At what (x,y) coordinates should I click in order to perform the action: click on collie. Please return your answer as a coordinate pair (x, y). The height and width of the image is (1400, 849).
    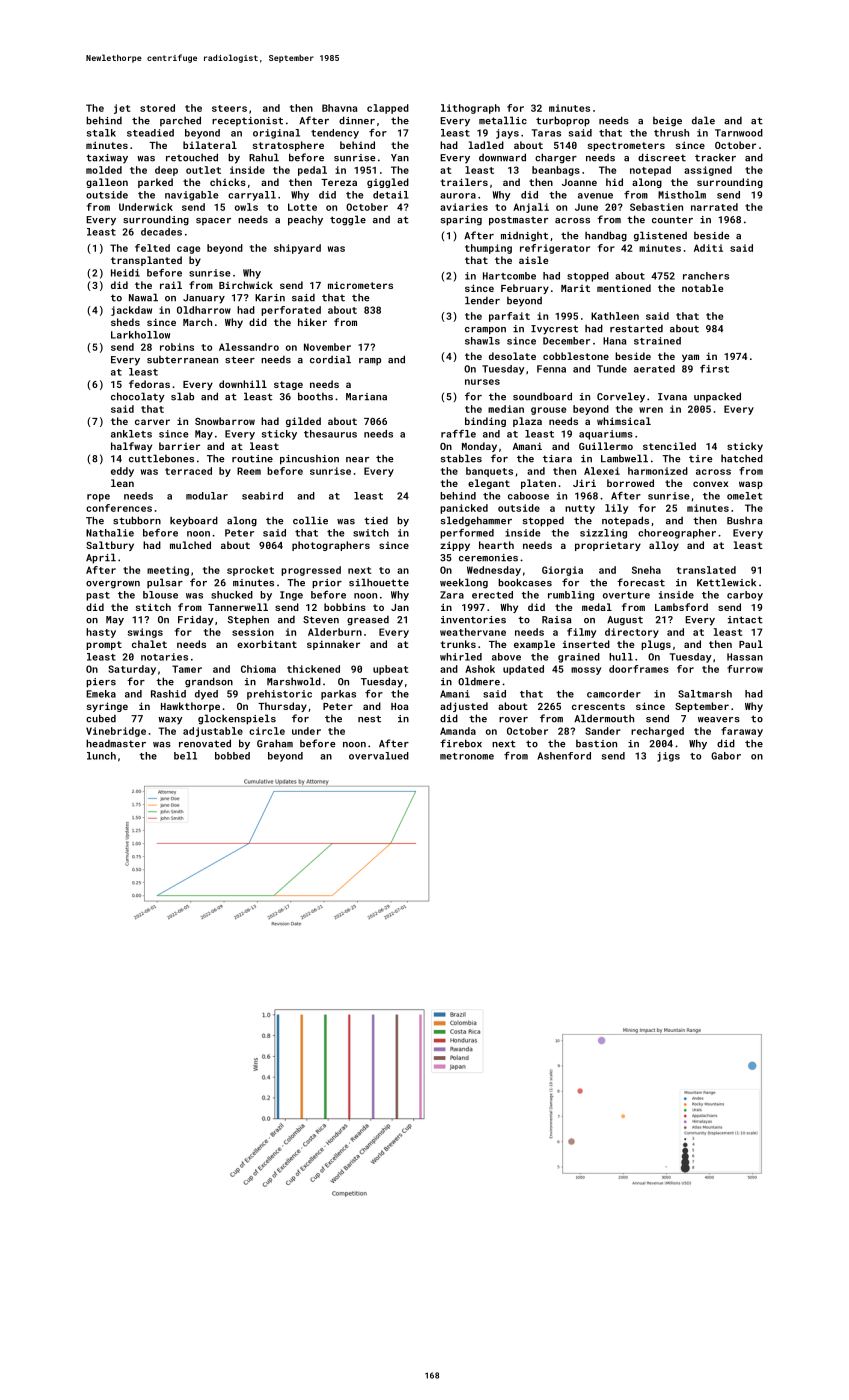
    Looking at the image, I should click on (310, 520).
